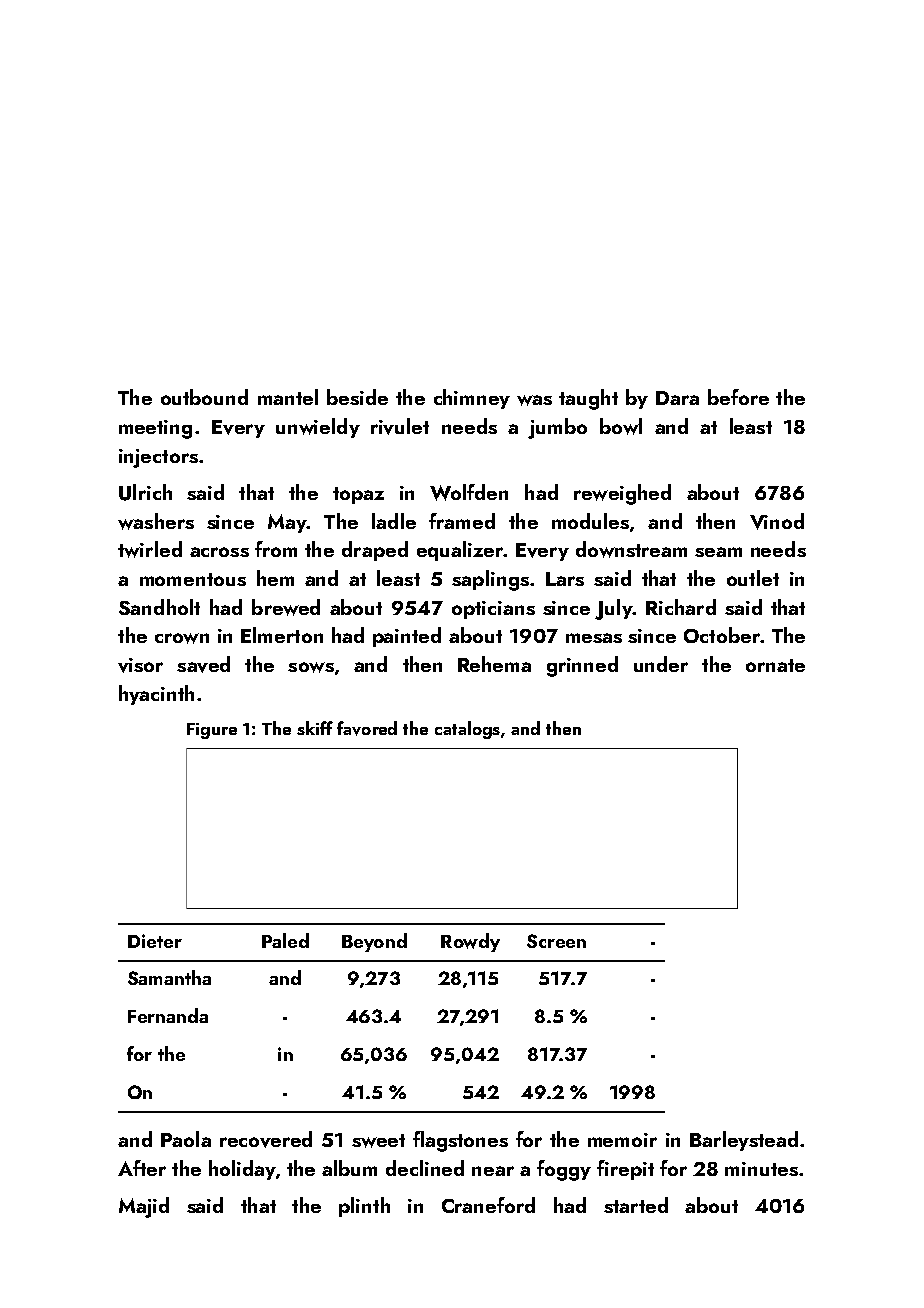 This screenshot has width=924, height=1308. Describe the element at coordinates (212, 731) in the screenshot. I see `Figure` at that location.
